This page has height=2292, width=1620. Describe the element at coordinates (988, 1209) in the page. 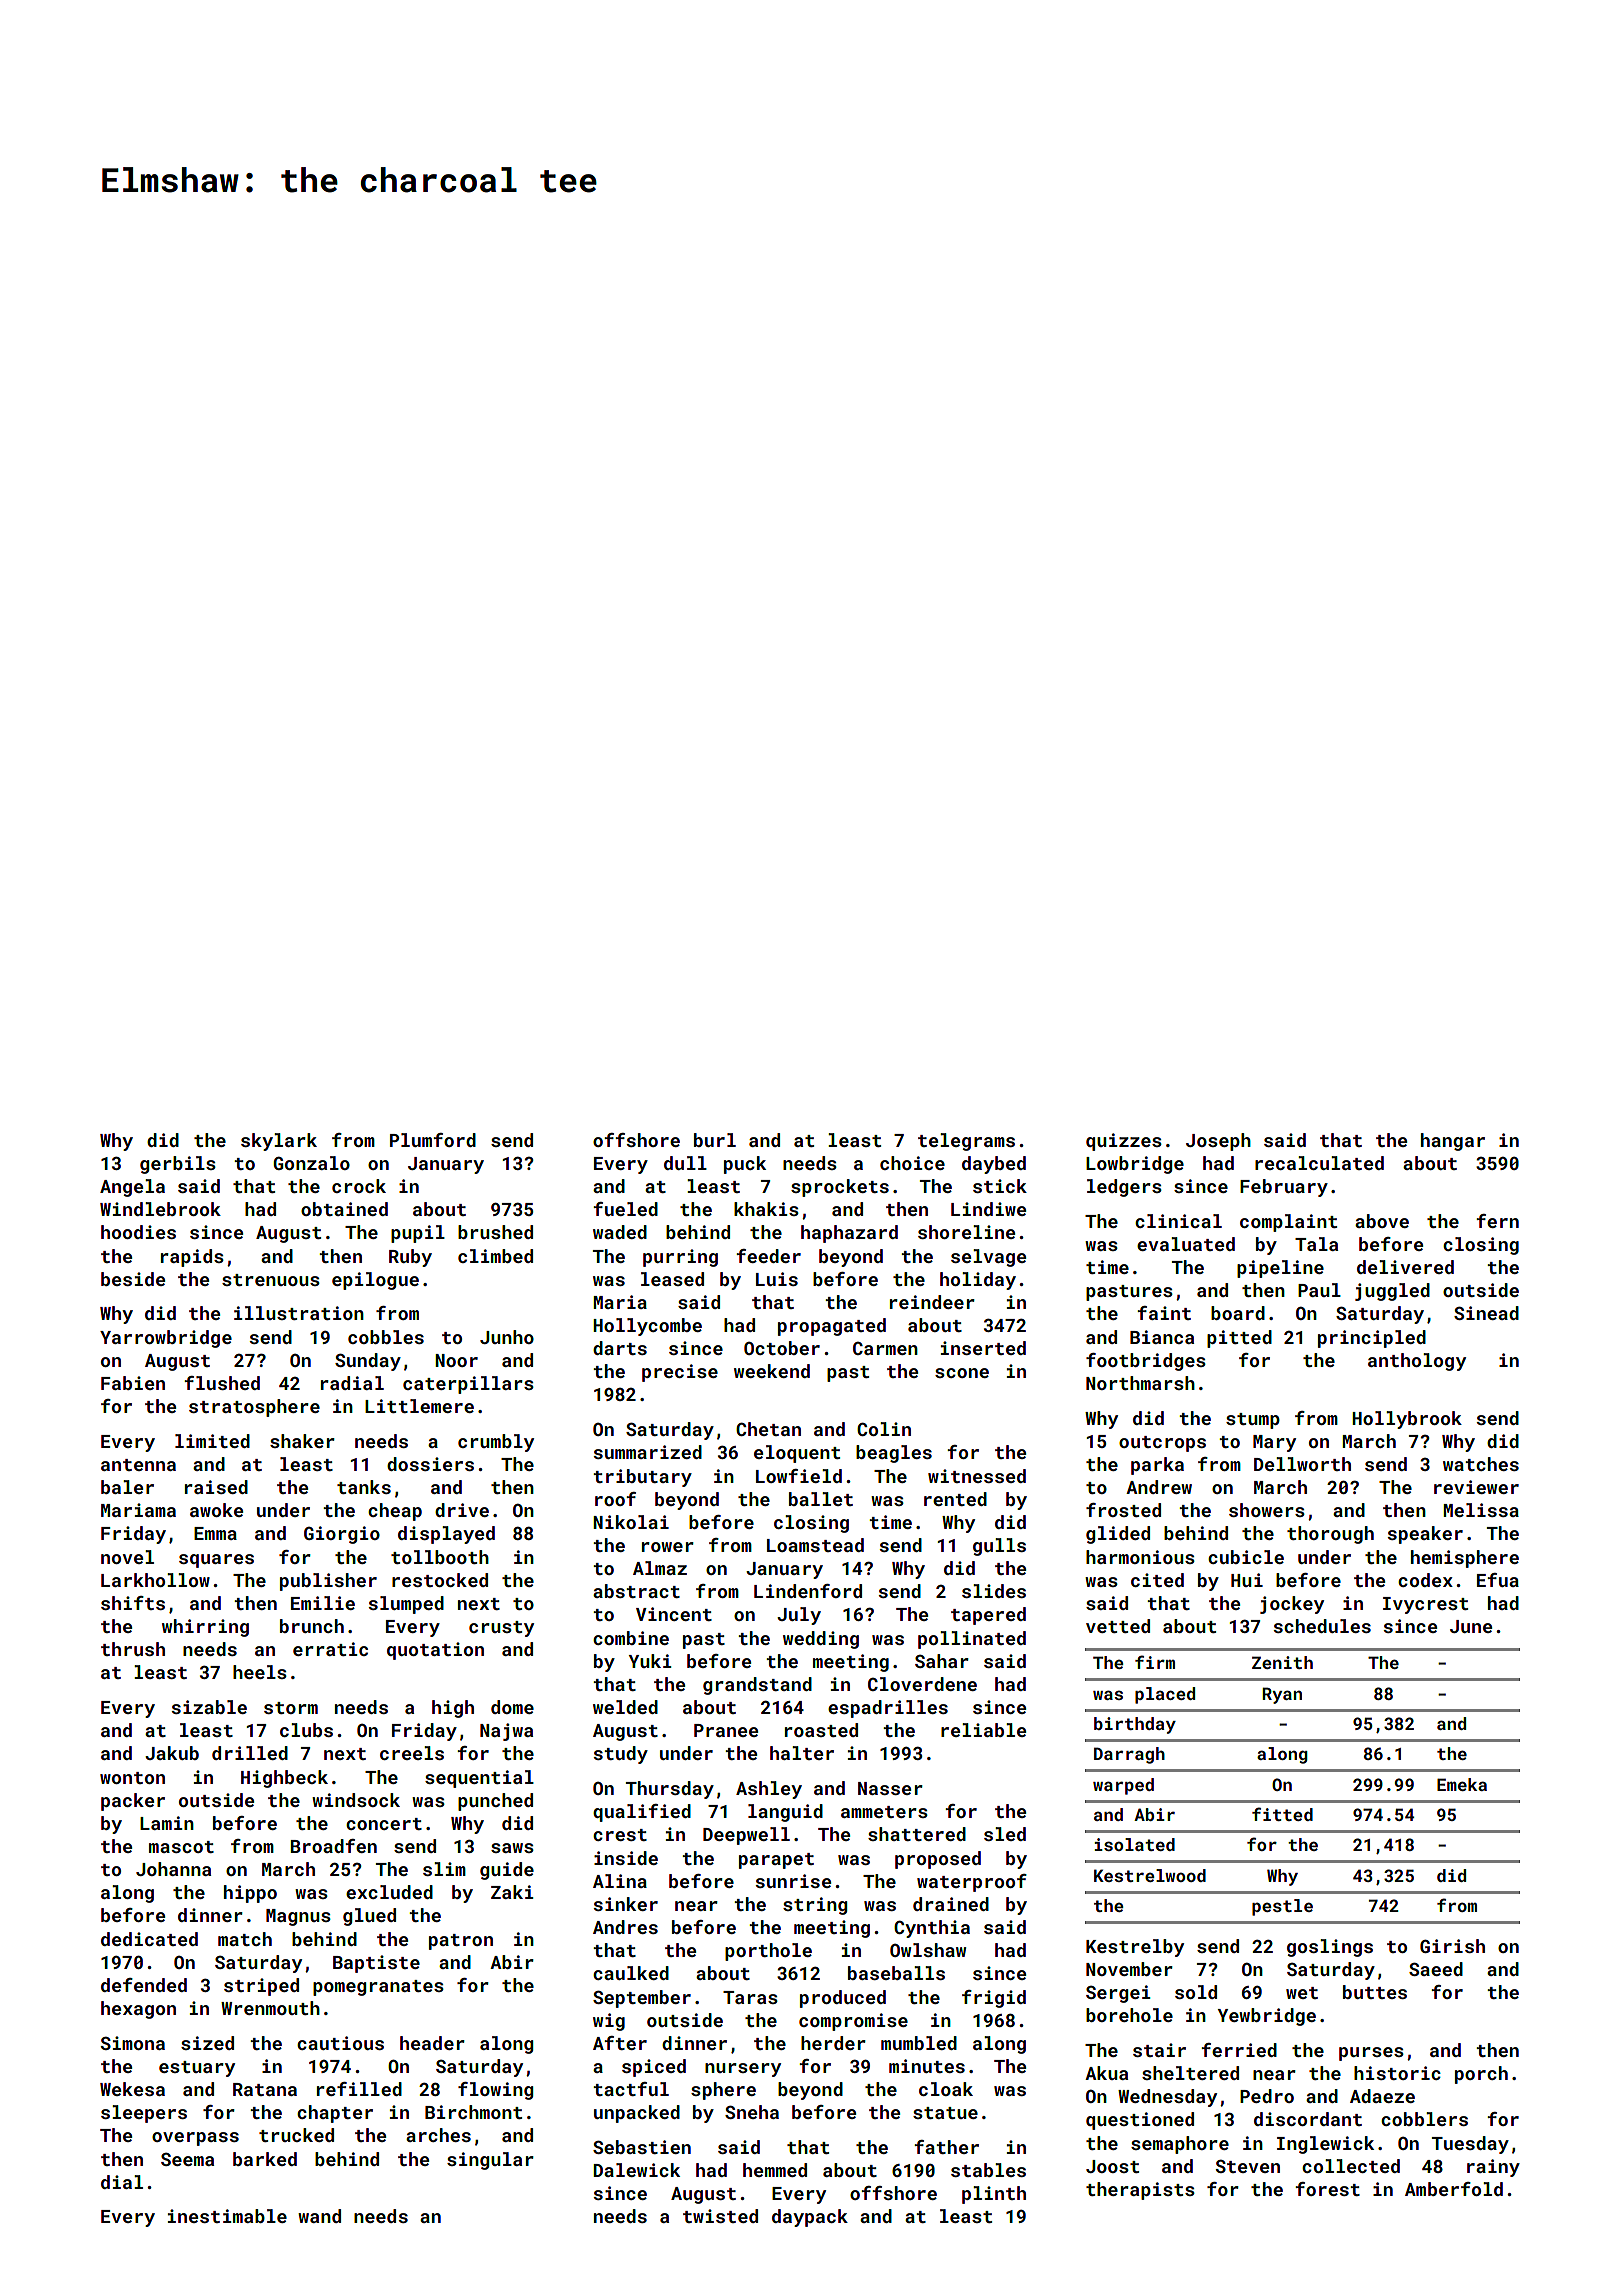

I see `Lindiwe` at that location.
